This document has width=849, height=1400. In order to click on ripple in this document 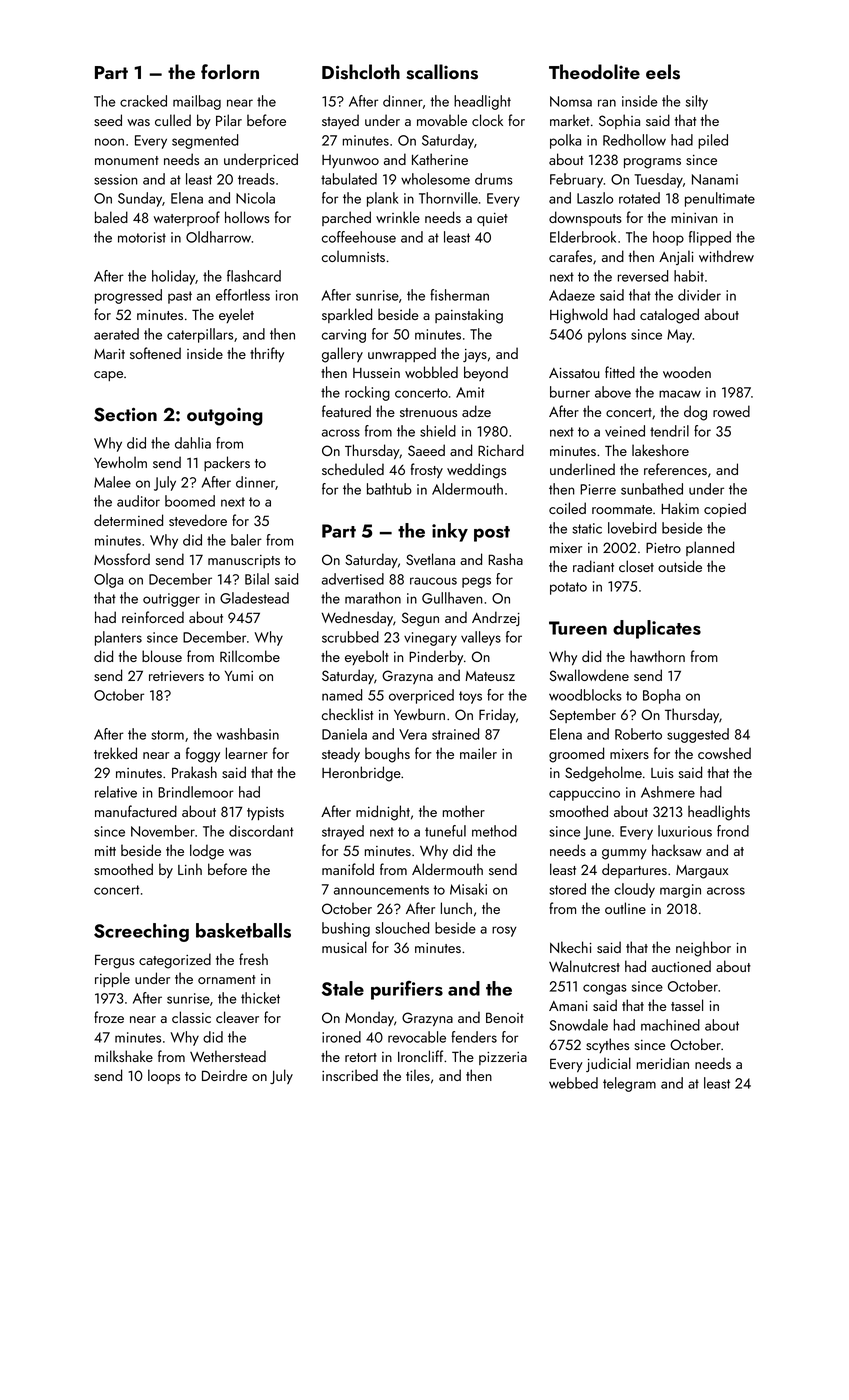, I will do `click(112, 979)`.
